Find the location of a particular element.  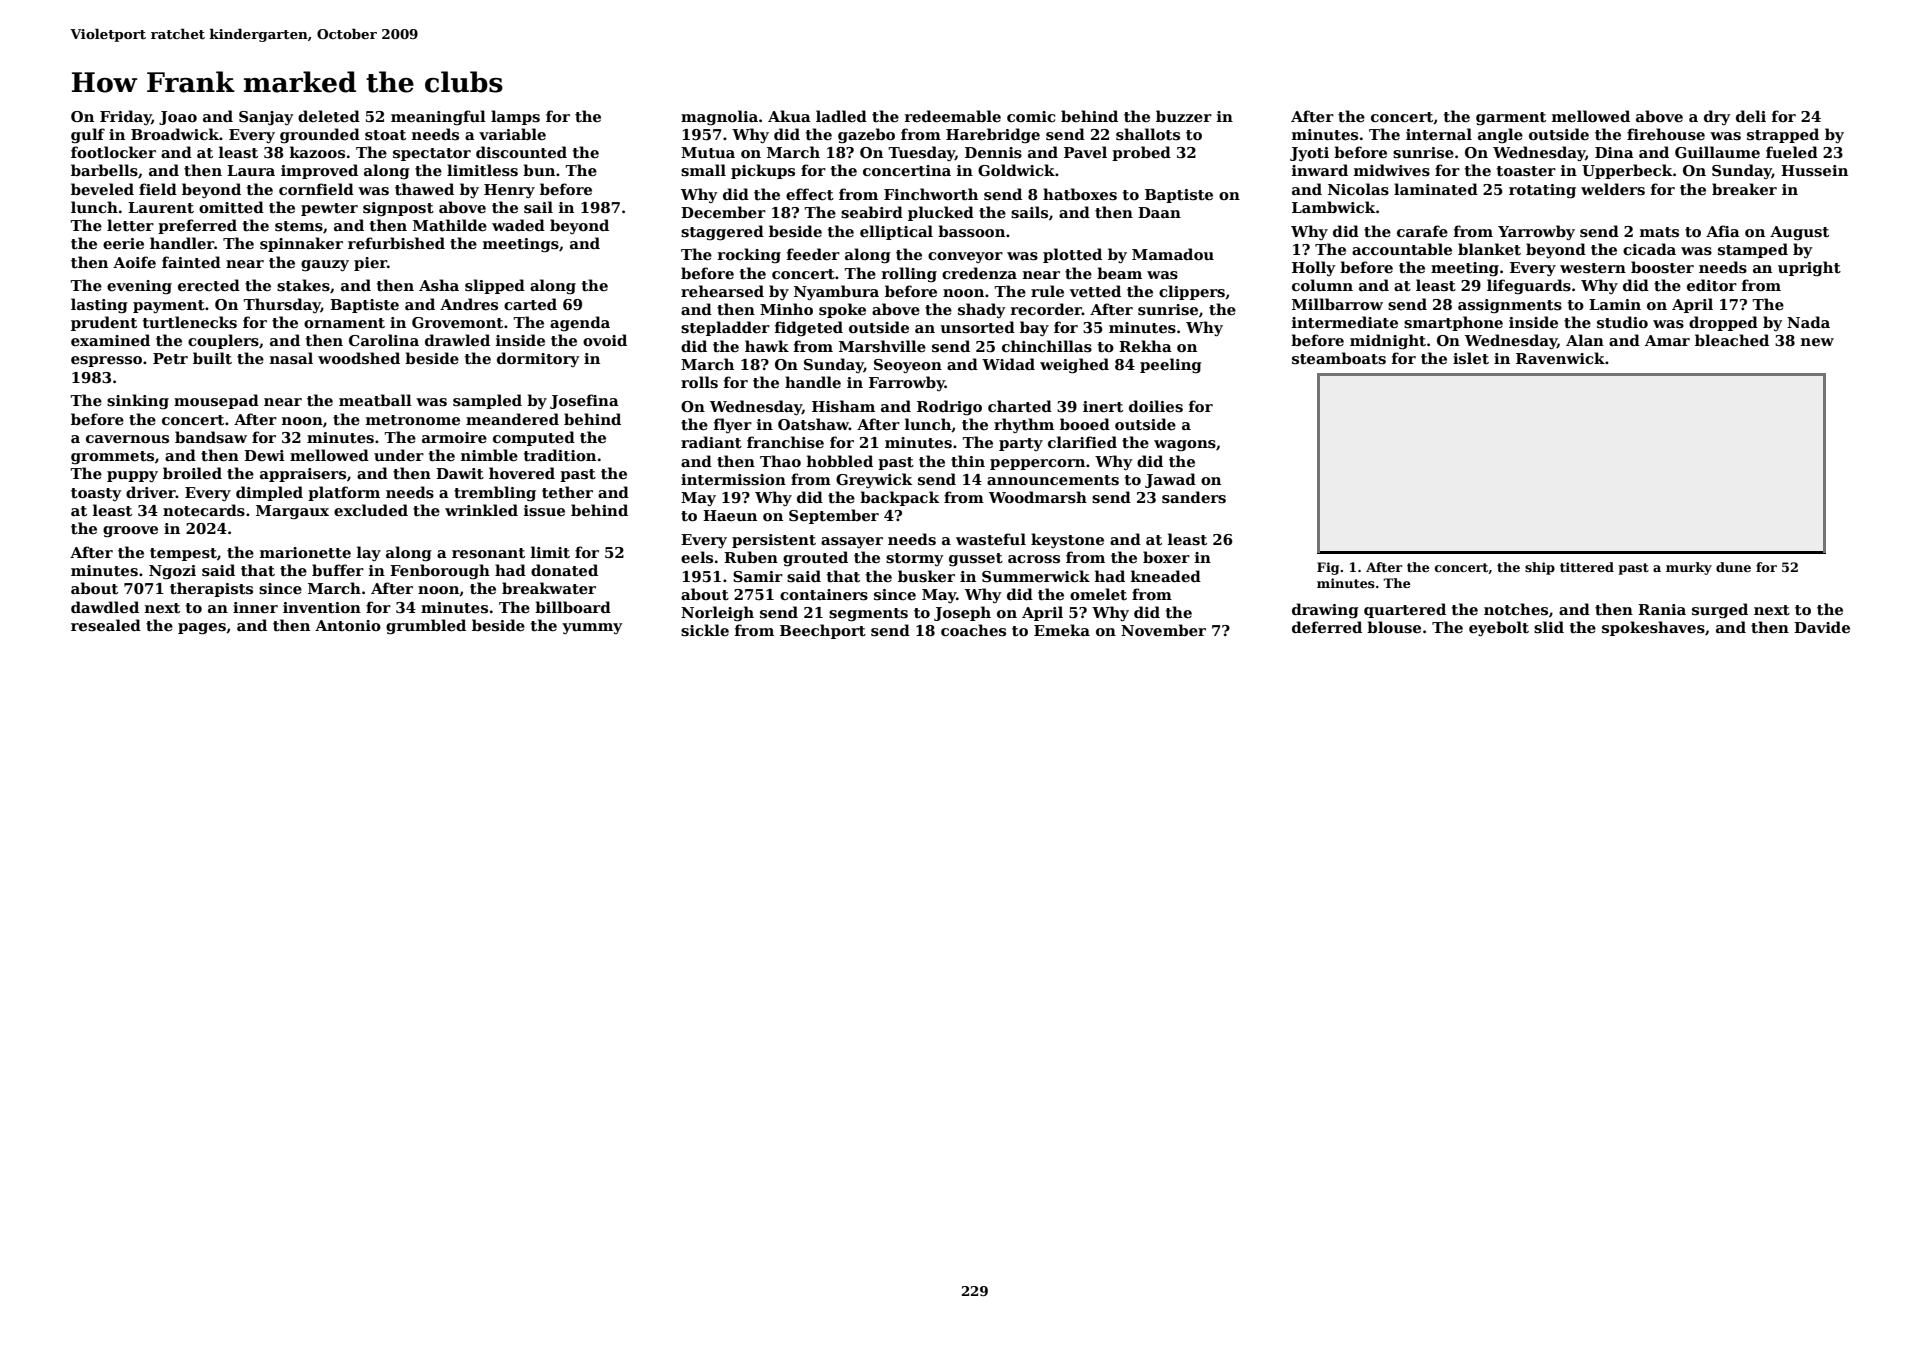

Nada is located at coordinates (1808, 322).
